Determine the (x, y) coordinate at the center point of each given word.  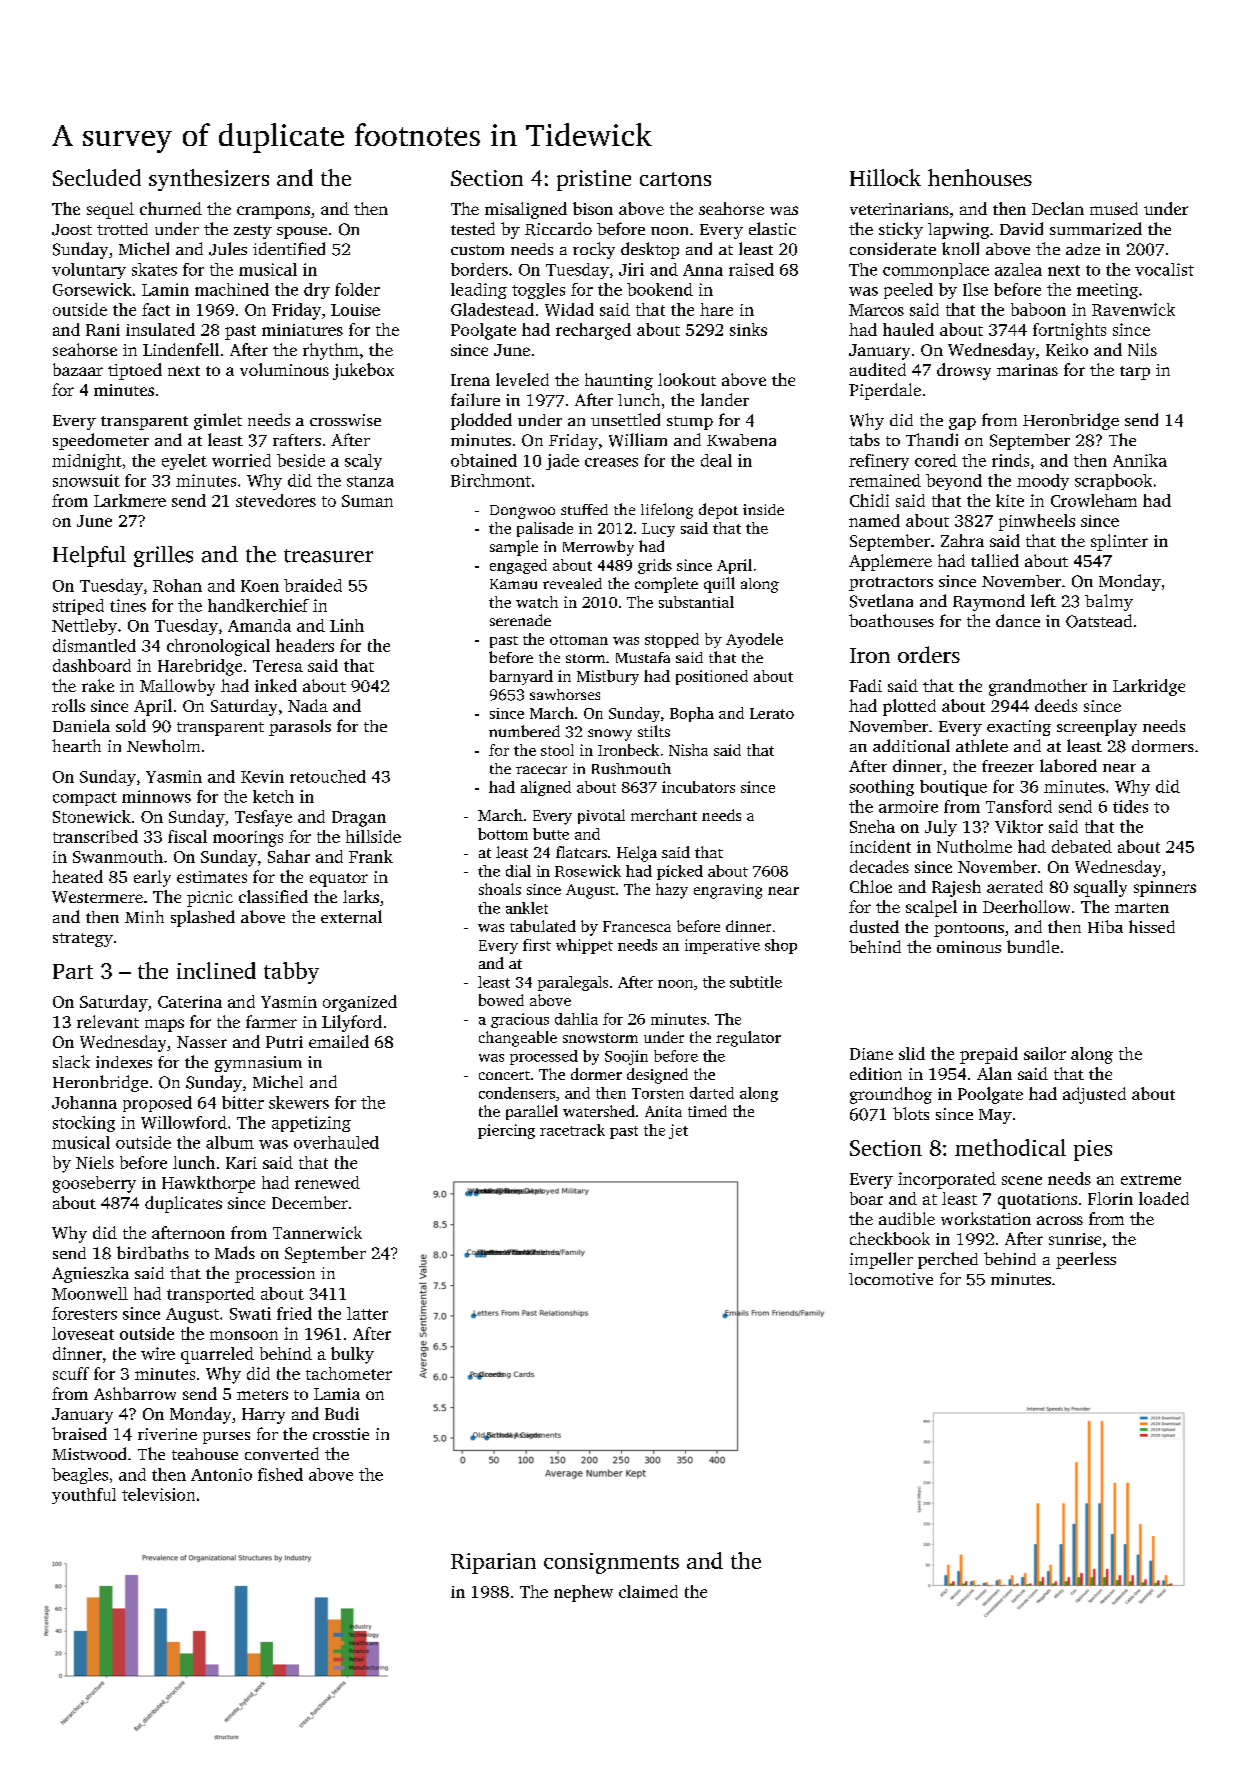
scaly (363, 462)
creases (611, 462)
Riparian (493, 1563)
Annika (1140, 460)
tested (473, 228)
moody (1043, 482)
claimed (648, 1591)
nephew (583, 1593)
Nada (308, 705)
